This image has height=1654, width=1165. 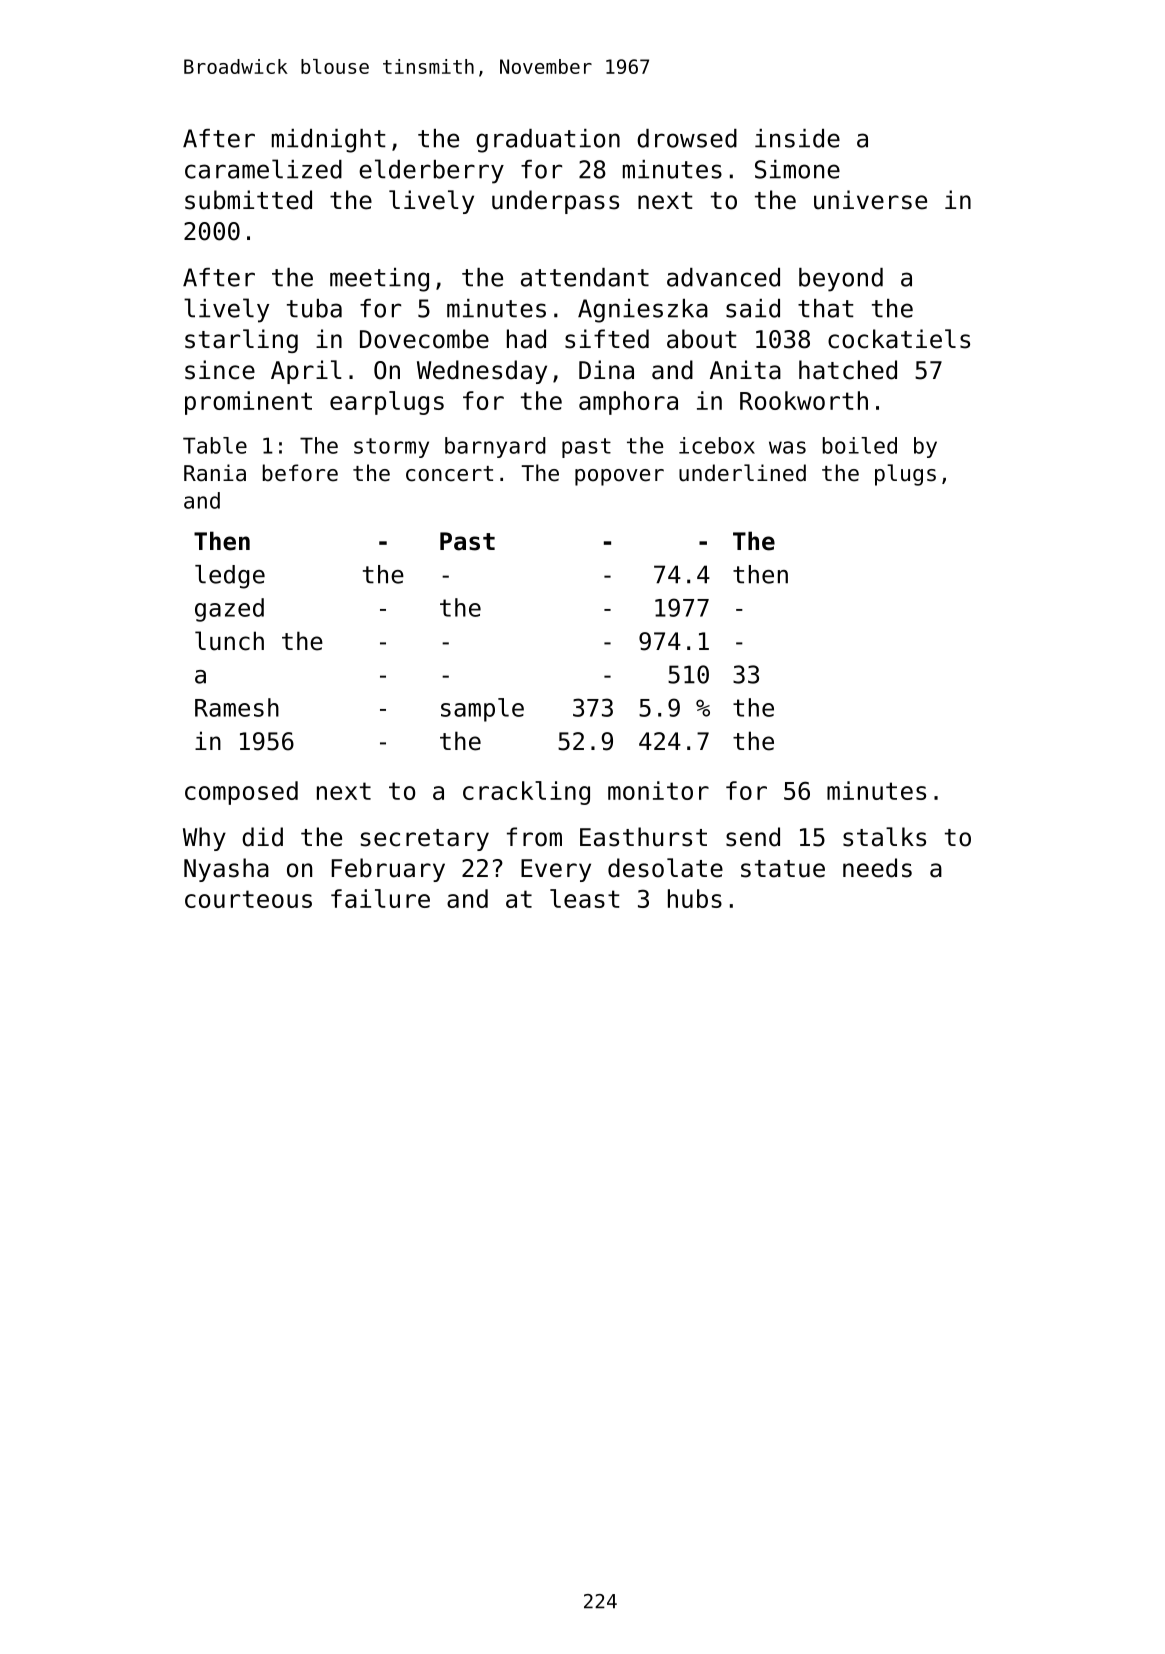 What do you see at coordinates (702, 339) in the image?
I see `about` at bounding box center [702, 339].
